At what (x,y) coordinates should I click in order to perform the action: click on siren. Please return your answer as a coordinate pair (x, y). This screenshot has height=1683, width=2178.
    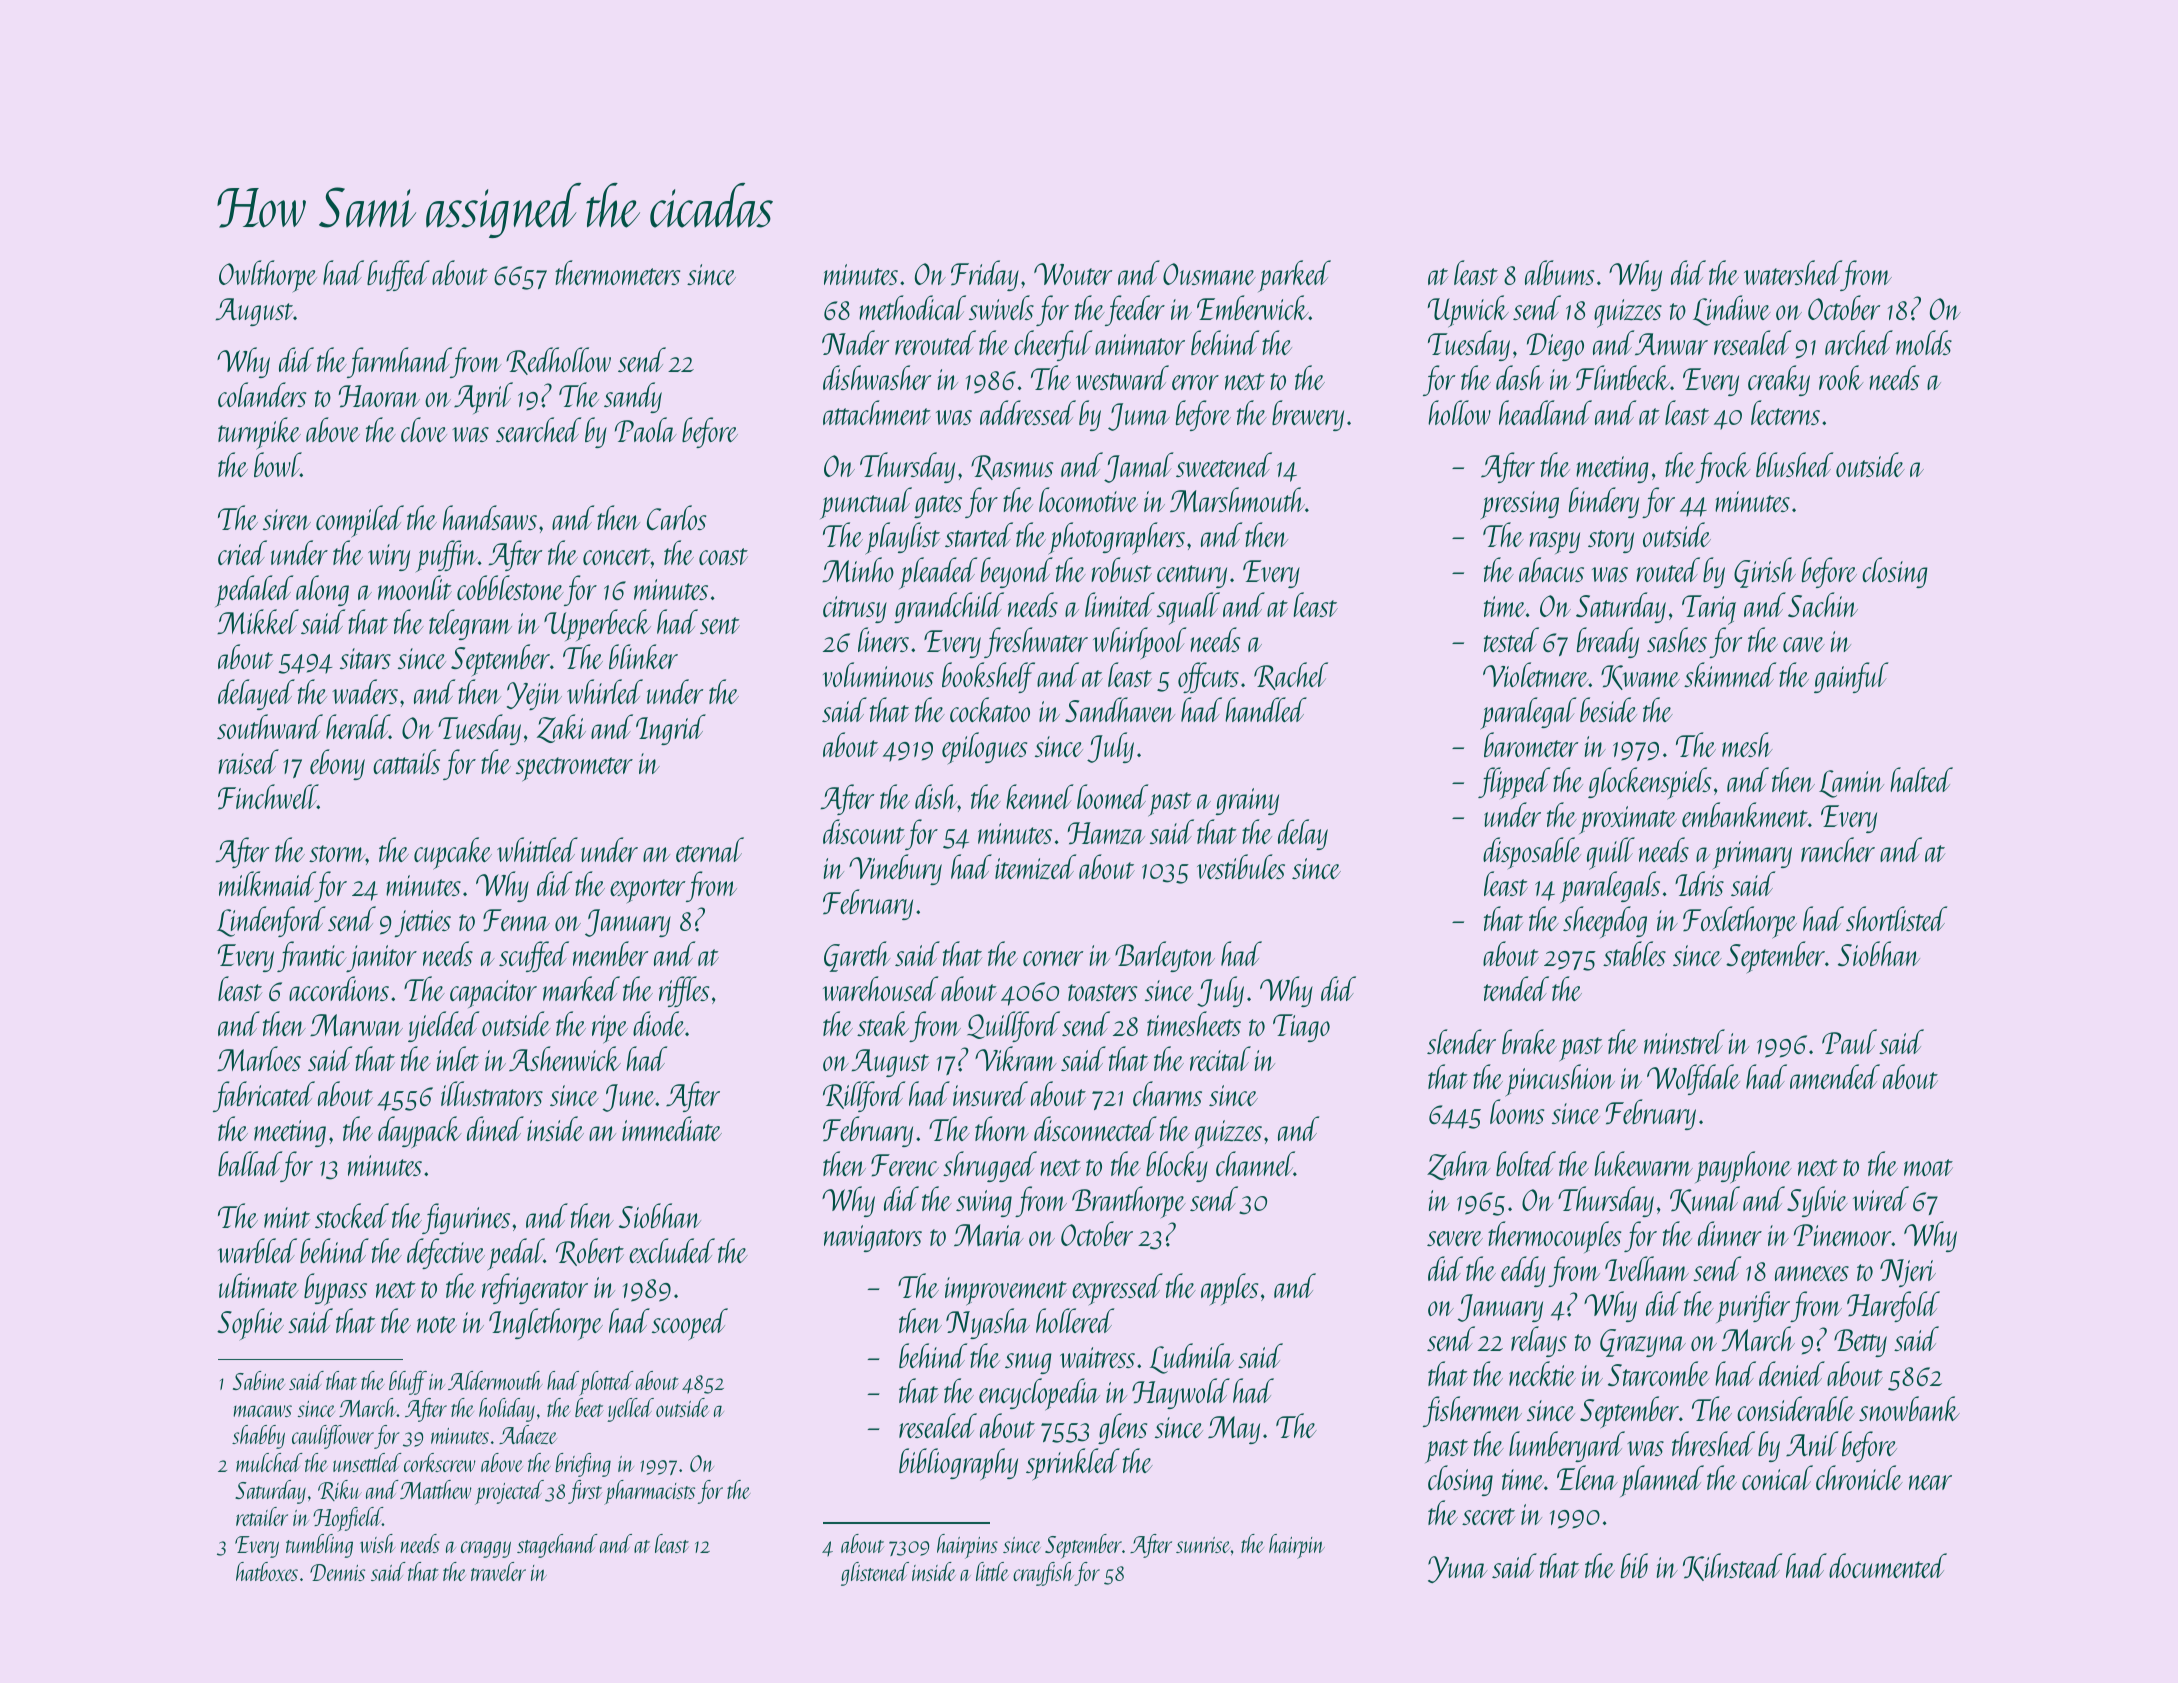
    Looking at the image, I should click on (287, 519).
